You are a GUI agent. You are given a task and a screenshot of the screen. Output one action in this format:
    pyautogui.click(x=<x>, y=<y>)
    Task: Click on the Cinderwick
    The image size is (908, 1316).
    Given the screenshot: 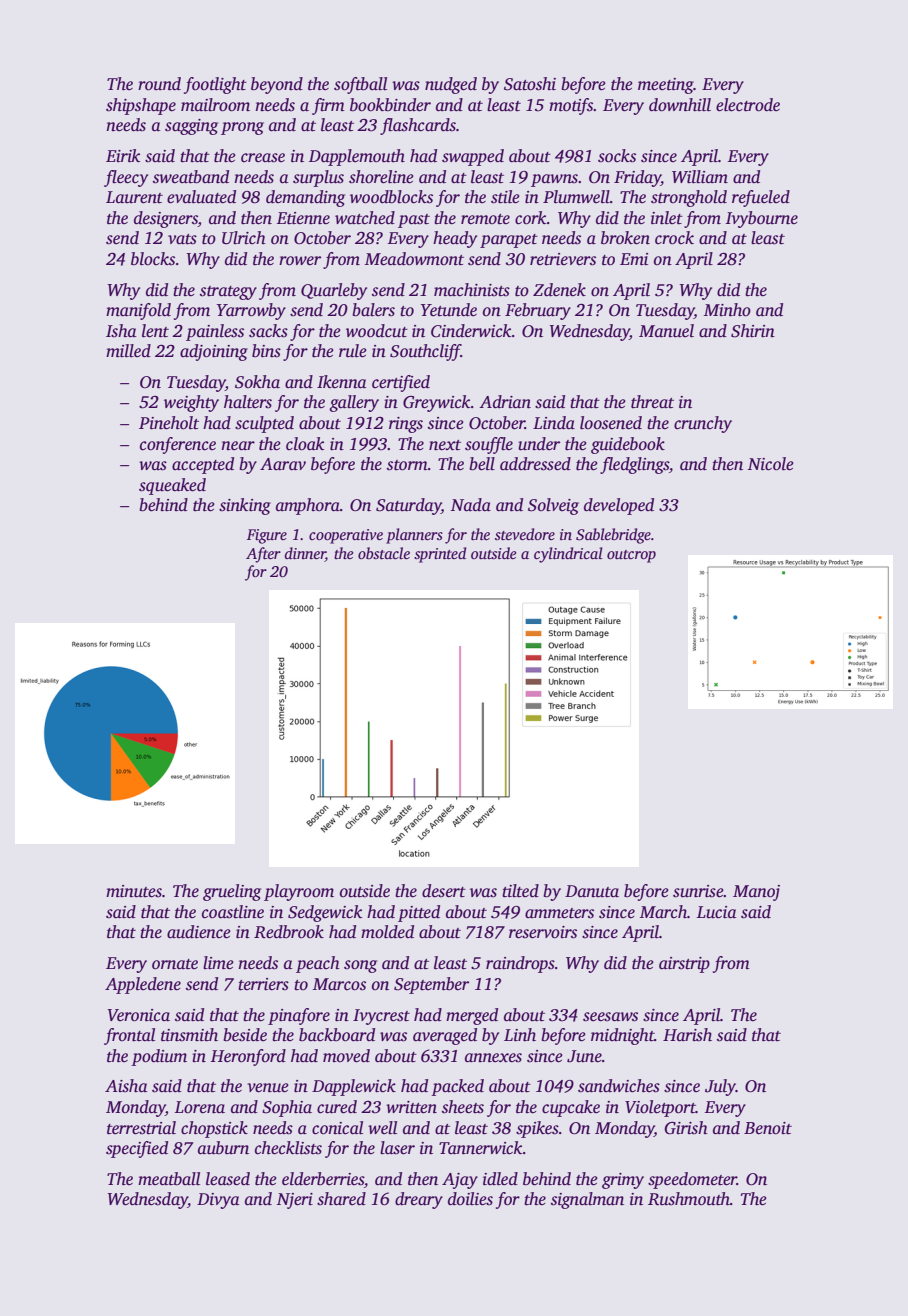 What is the action you would take?
    pyautogui.click(x=471, y=331)
